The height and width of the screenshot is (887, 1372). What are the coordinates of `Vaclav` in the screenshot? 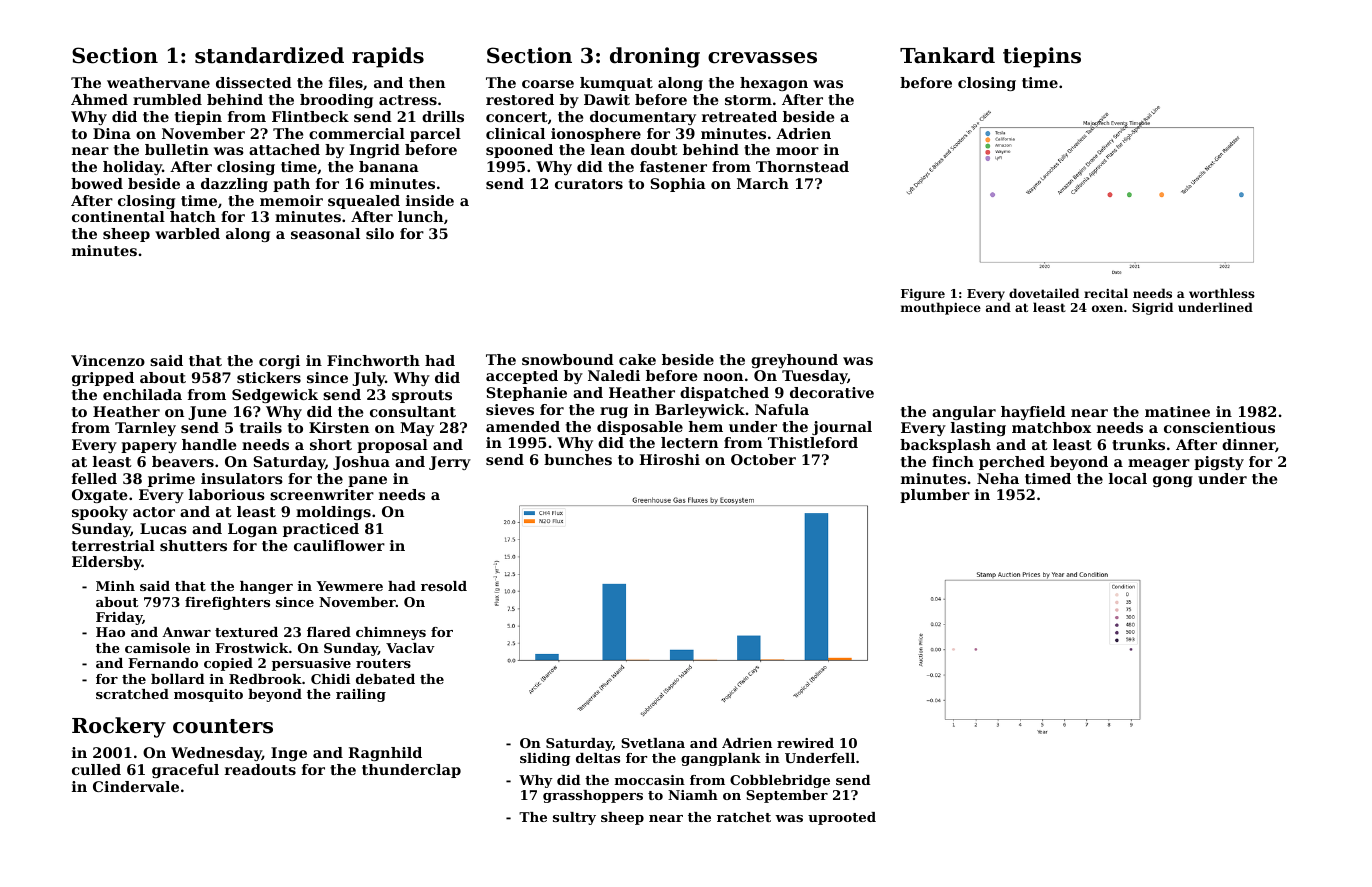 It's located at (410, 648).
